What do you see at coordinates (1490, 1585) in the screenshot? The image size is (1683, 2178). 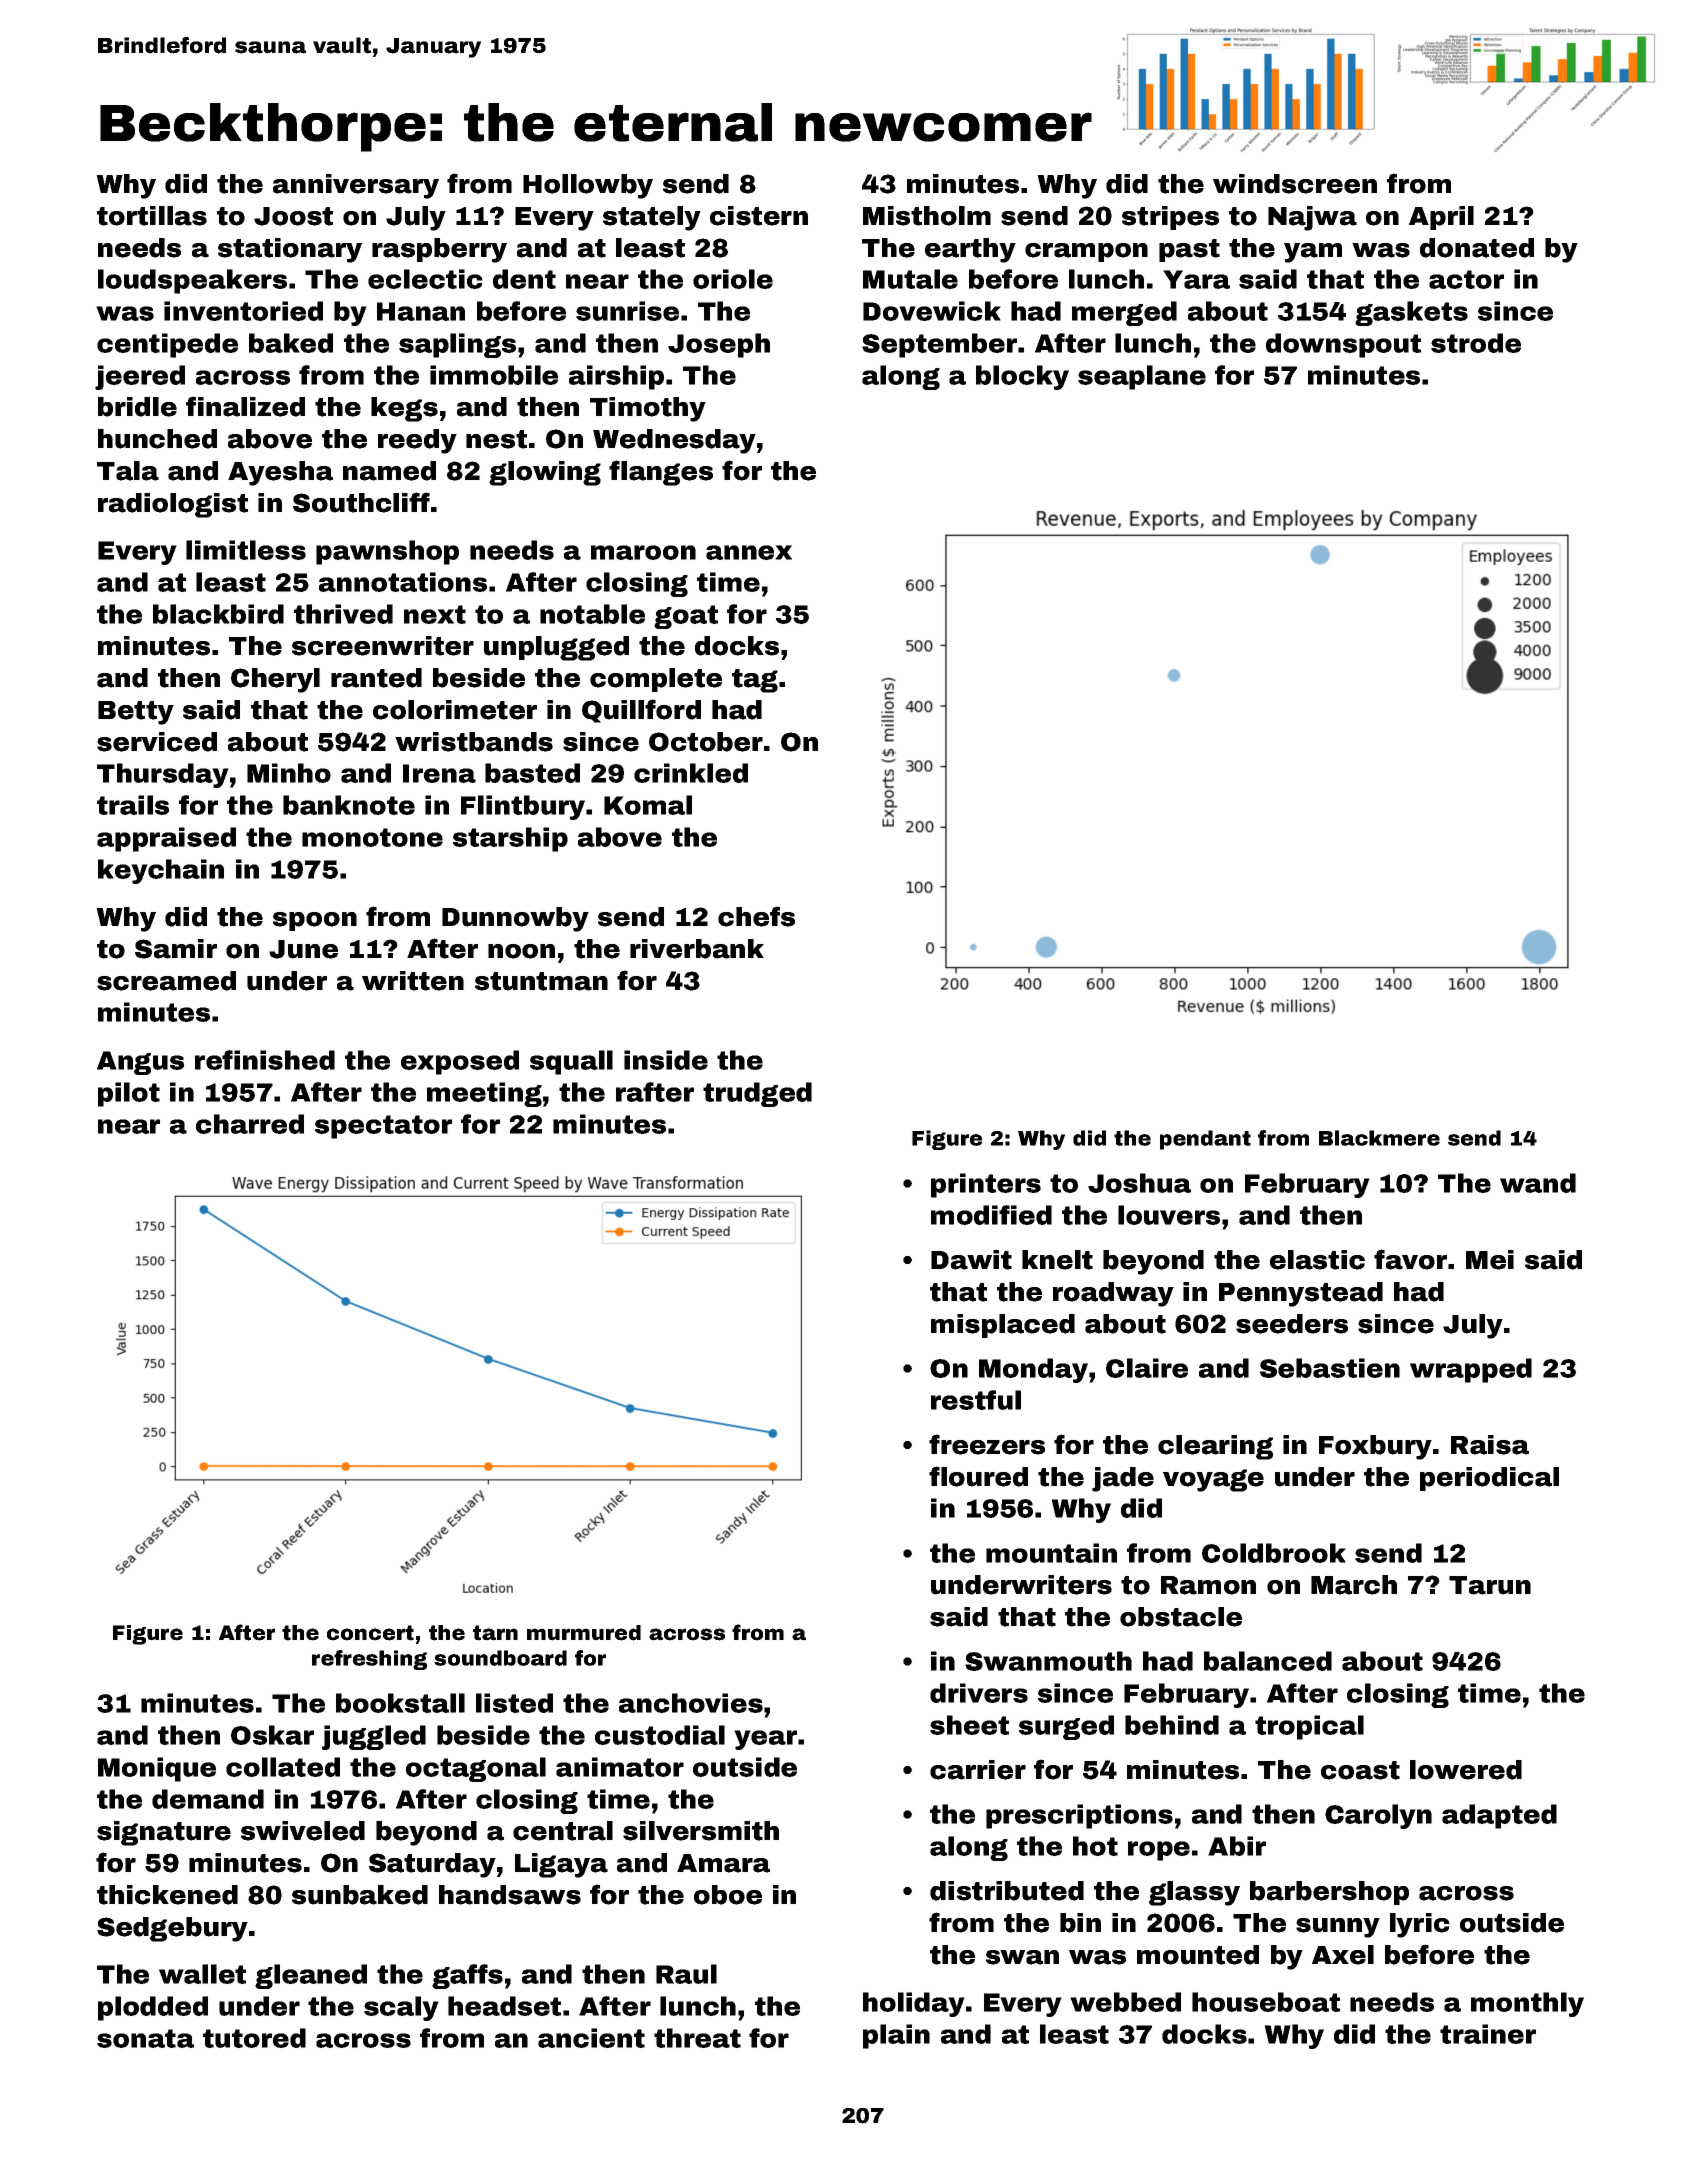 I see `Tarun` at bounding box center [1490, 1585].
